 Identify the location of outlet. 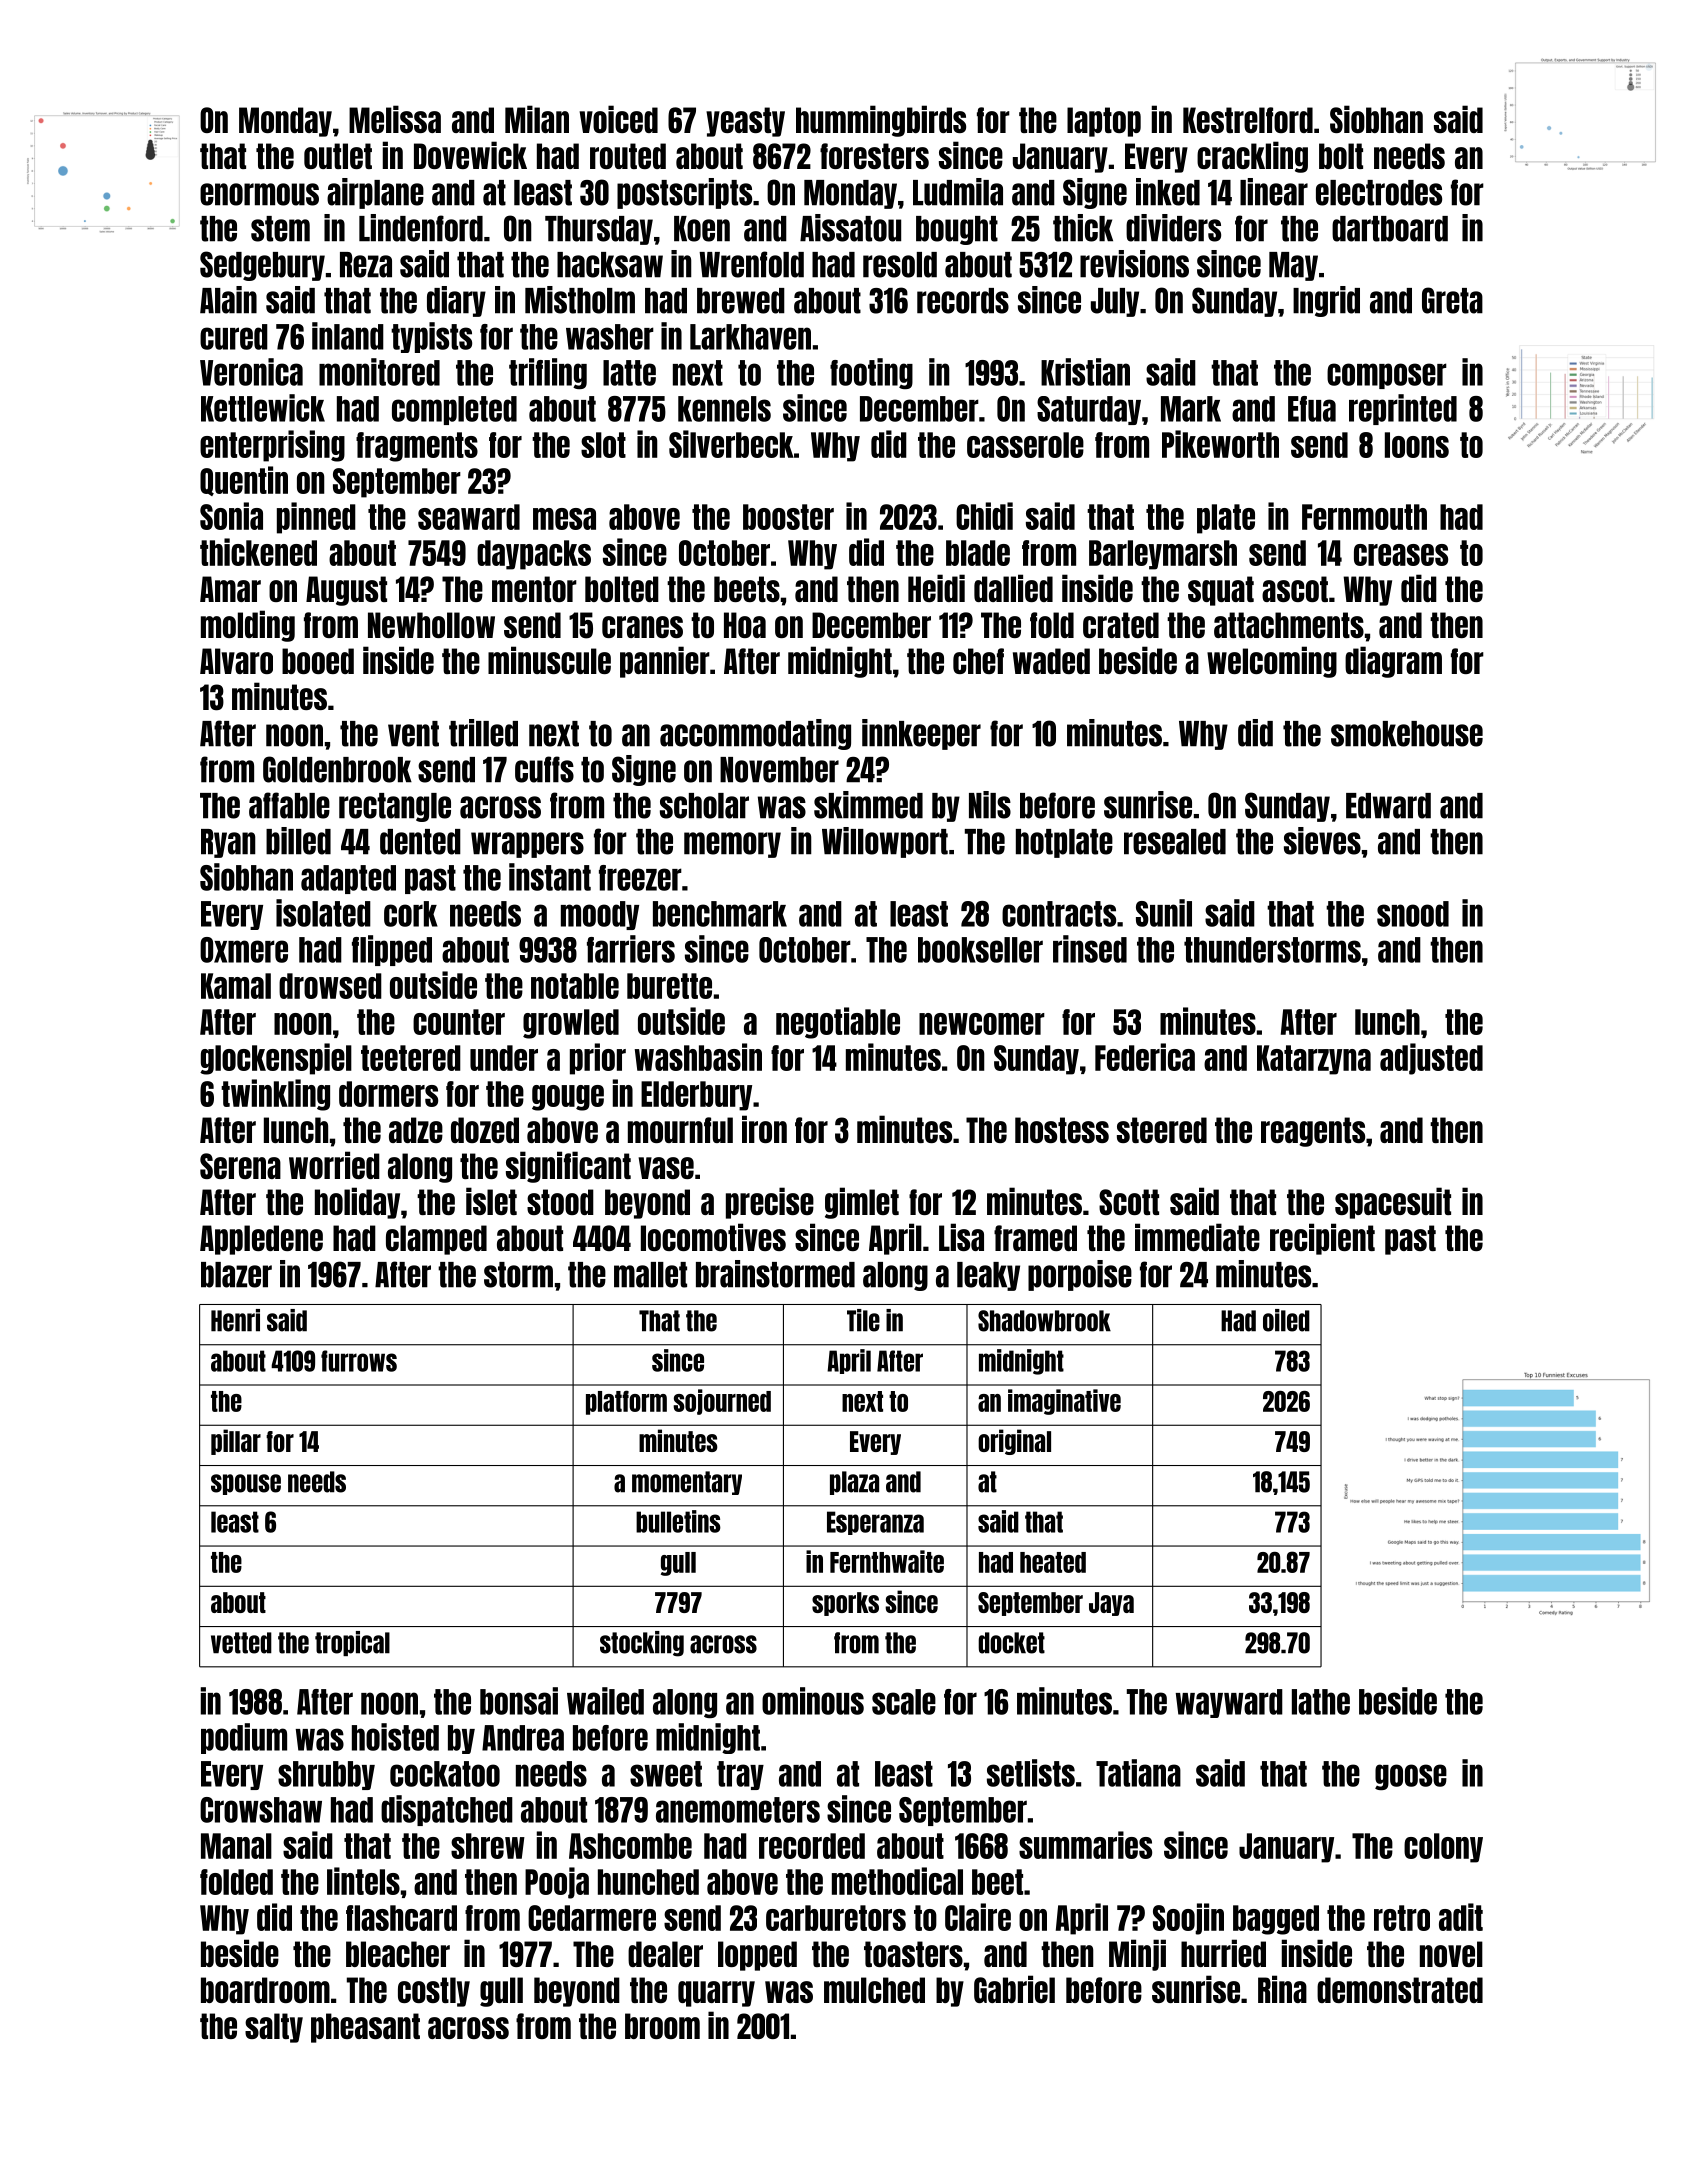
(338, 156).
